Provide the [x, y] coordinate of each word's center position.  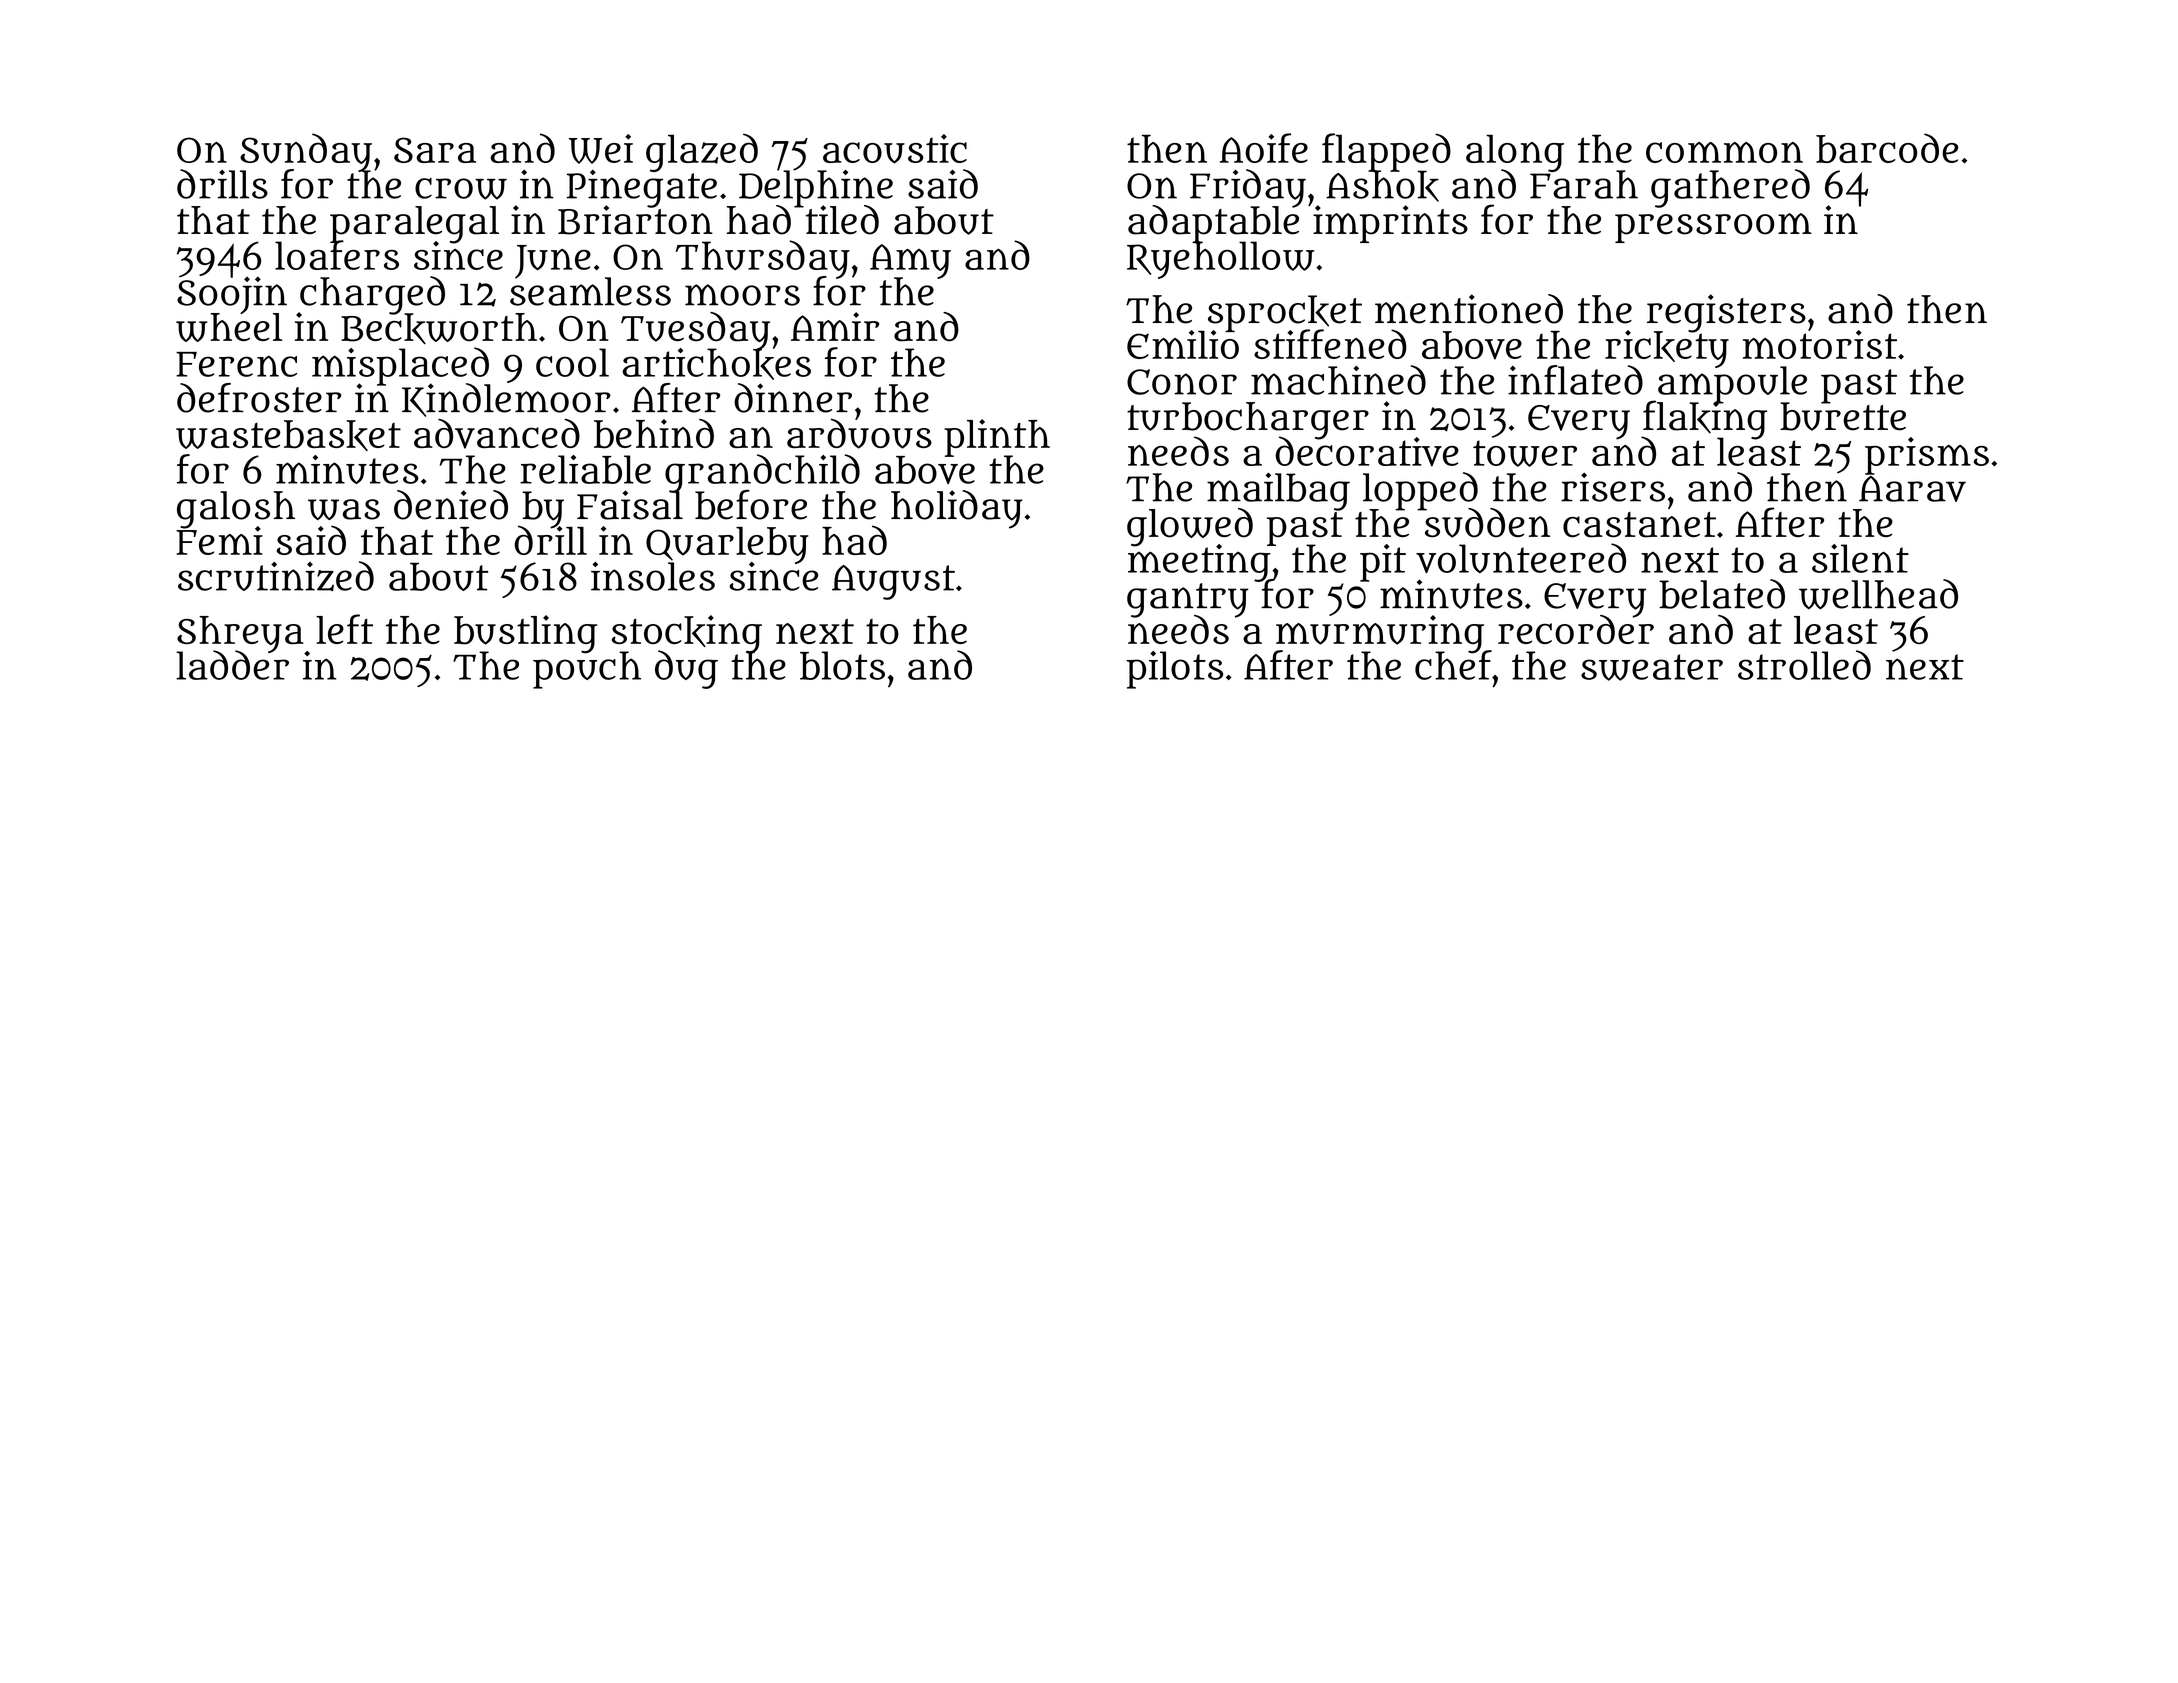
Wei [601, 149]
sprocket [1285, 313]
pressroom [1713, 228]
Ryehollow [1220, 260]
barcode [1887, 148]
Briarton [635, 220]
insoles [653, 576]
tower [1525, 453]
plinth [997, 437]
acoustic [895, 149]
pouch [587, 670]
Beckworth [439, 329]
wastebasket [288, 435]
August [893, 582]
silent [1860, 558]
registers [1726, 313]
